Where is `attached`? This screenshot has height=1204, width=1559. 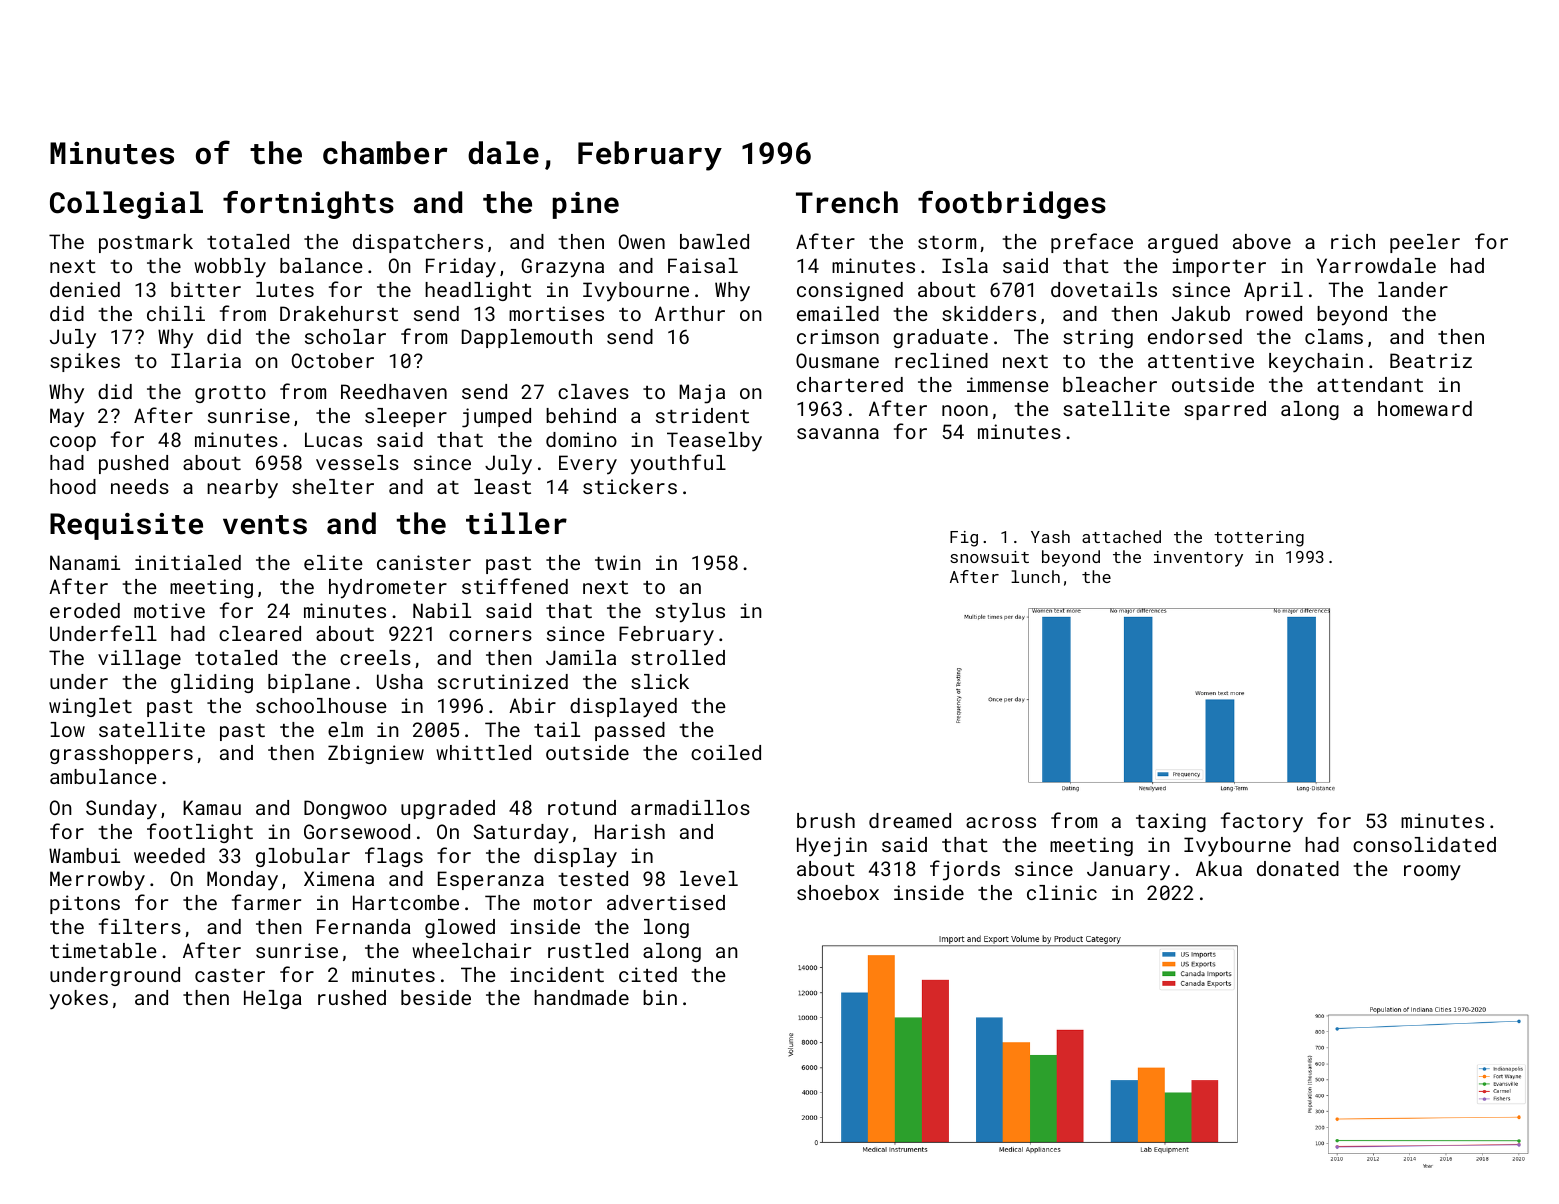 attached is located at coordinates (1121, 536).
